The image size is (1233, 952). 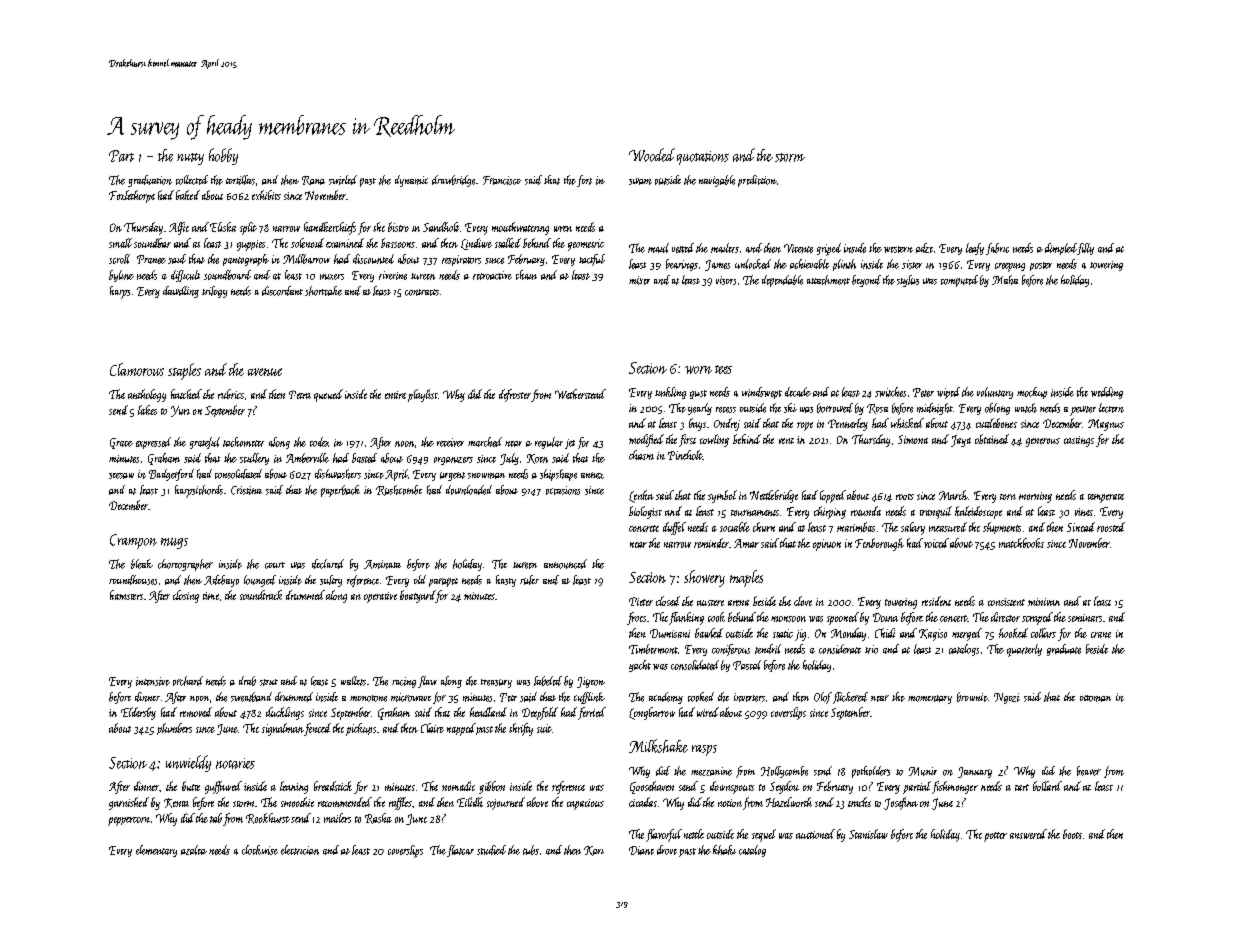 What do you see at coordinates (652, 155) in the image?
I see `Wooded` at bounding box center [652, 155].
